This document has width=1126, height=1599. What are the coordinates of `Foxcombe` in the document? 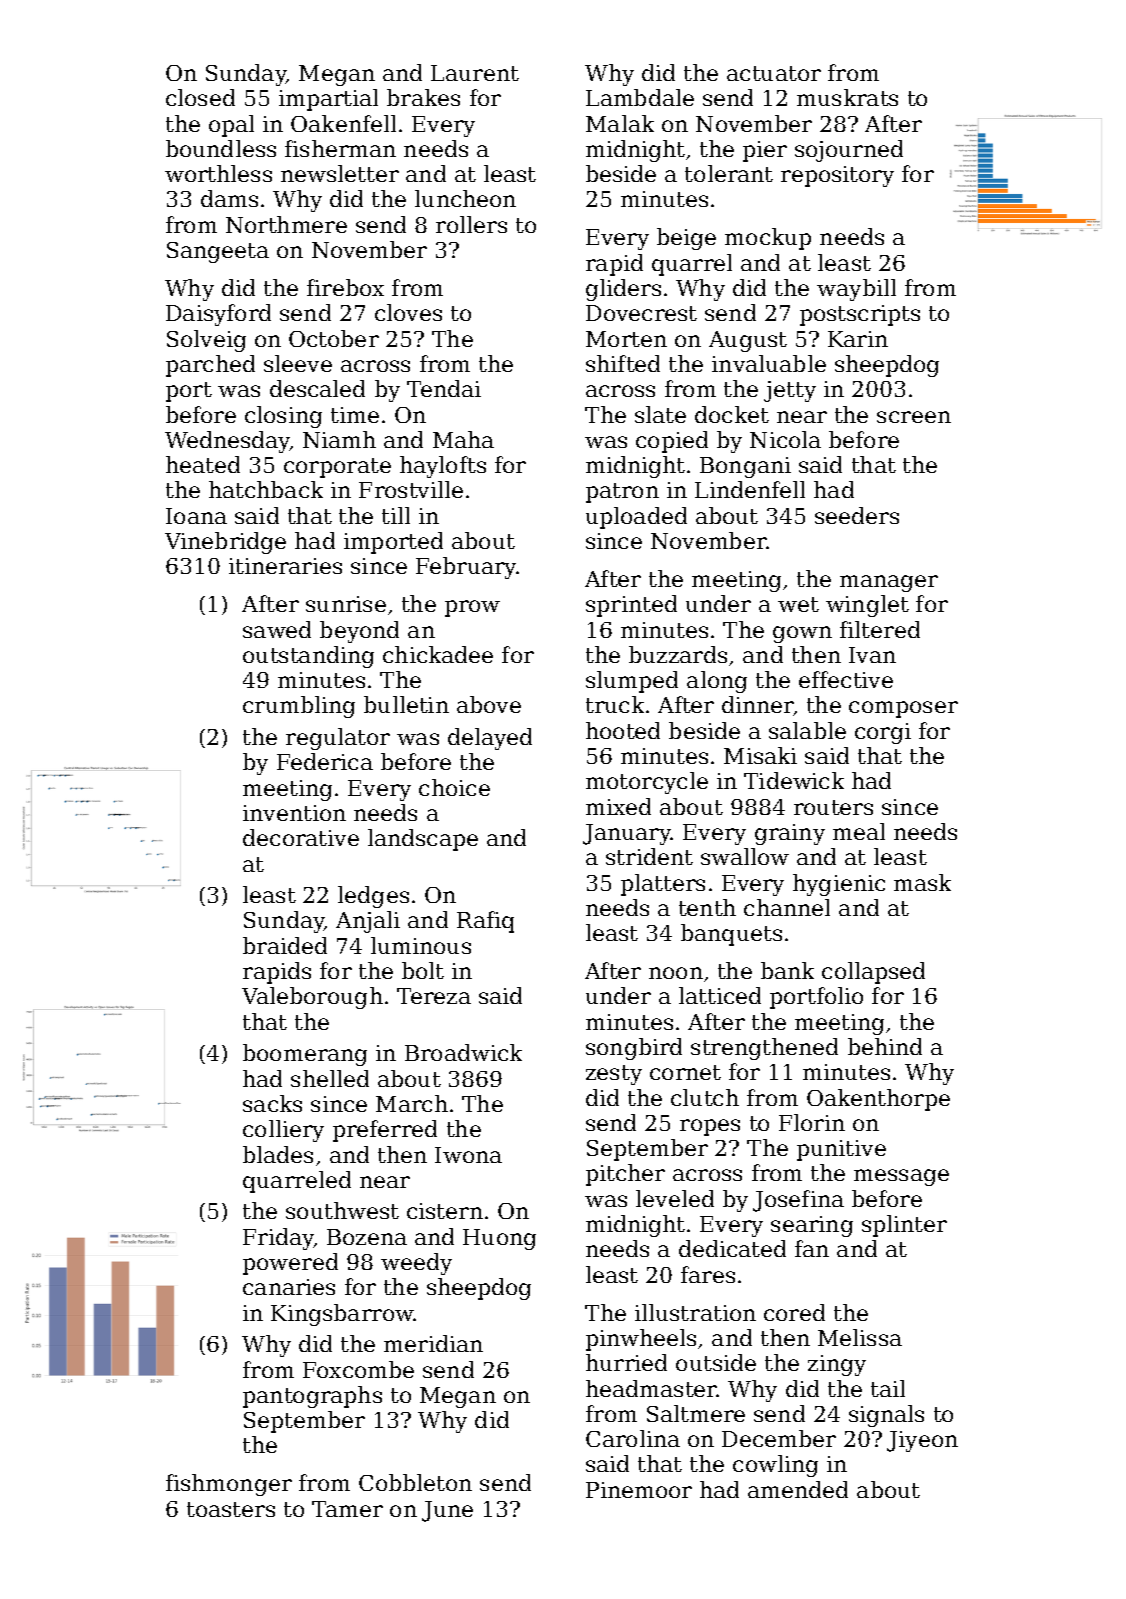 It's located at (358, 1369).
